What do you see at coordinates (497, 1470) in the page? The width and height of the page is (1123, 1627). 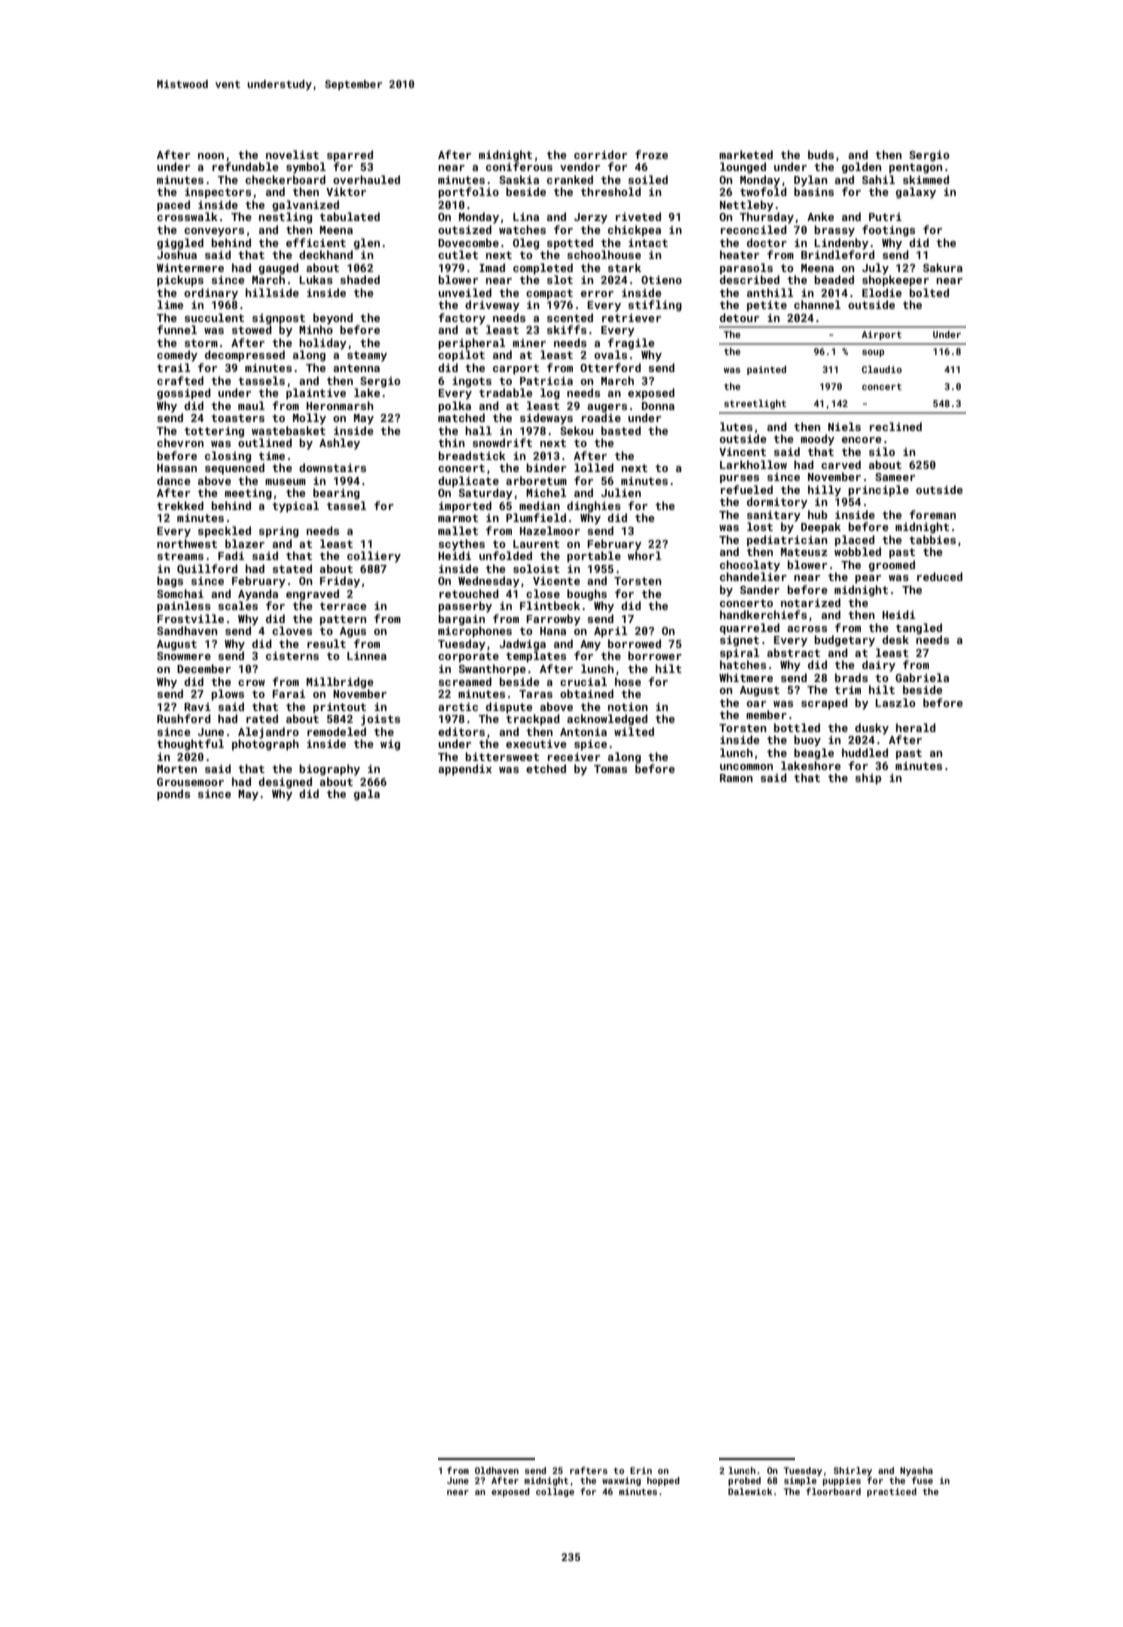 I see `Oldhaven` at bounding box center [497, 1470].
